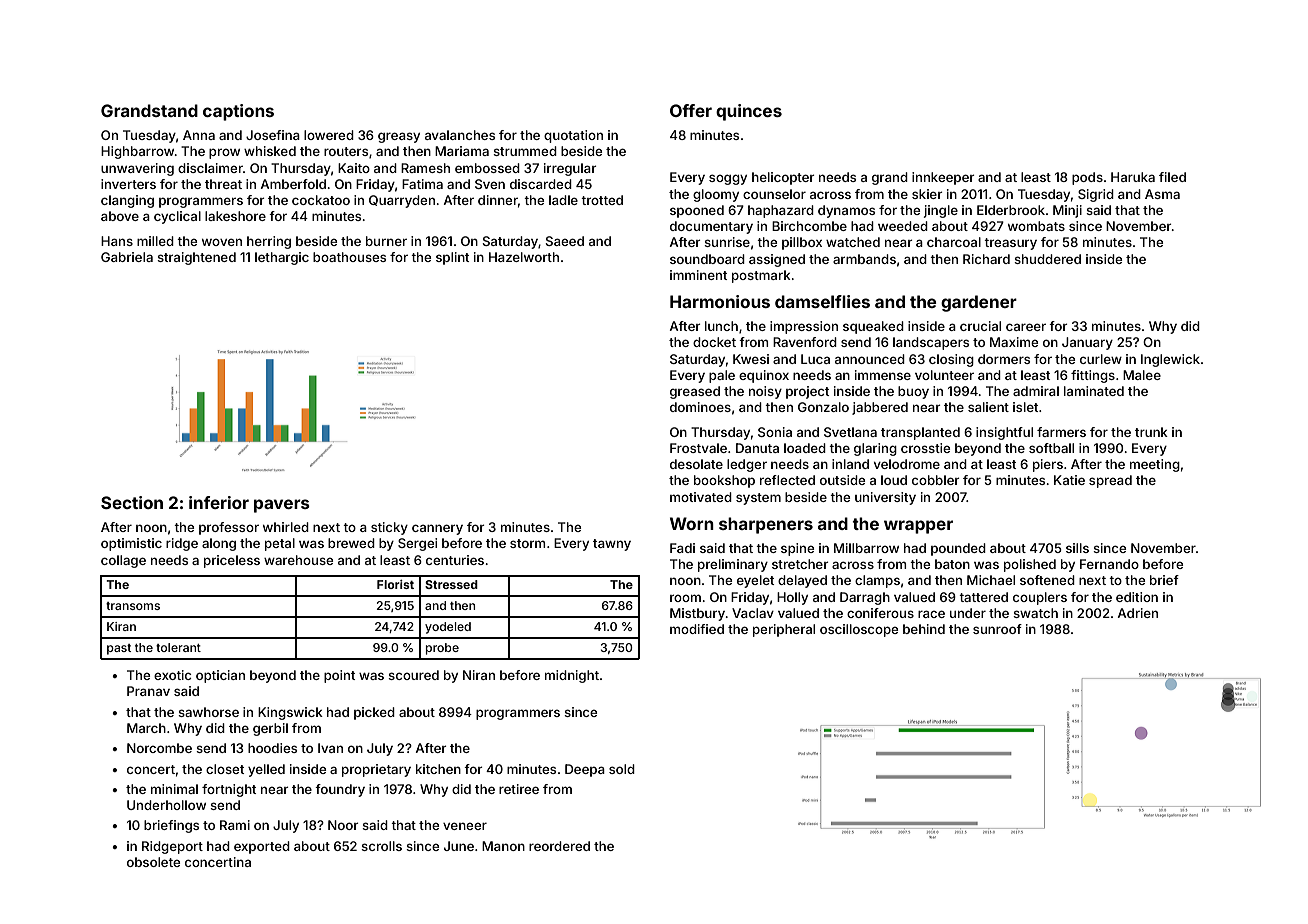 The height and width of the screenshot is (924, 1308). What do you see at coordinates (389, 528) in the screenshot?
I see `sticky` at bounding box center [389, 528].
